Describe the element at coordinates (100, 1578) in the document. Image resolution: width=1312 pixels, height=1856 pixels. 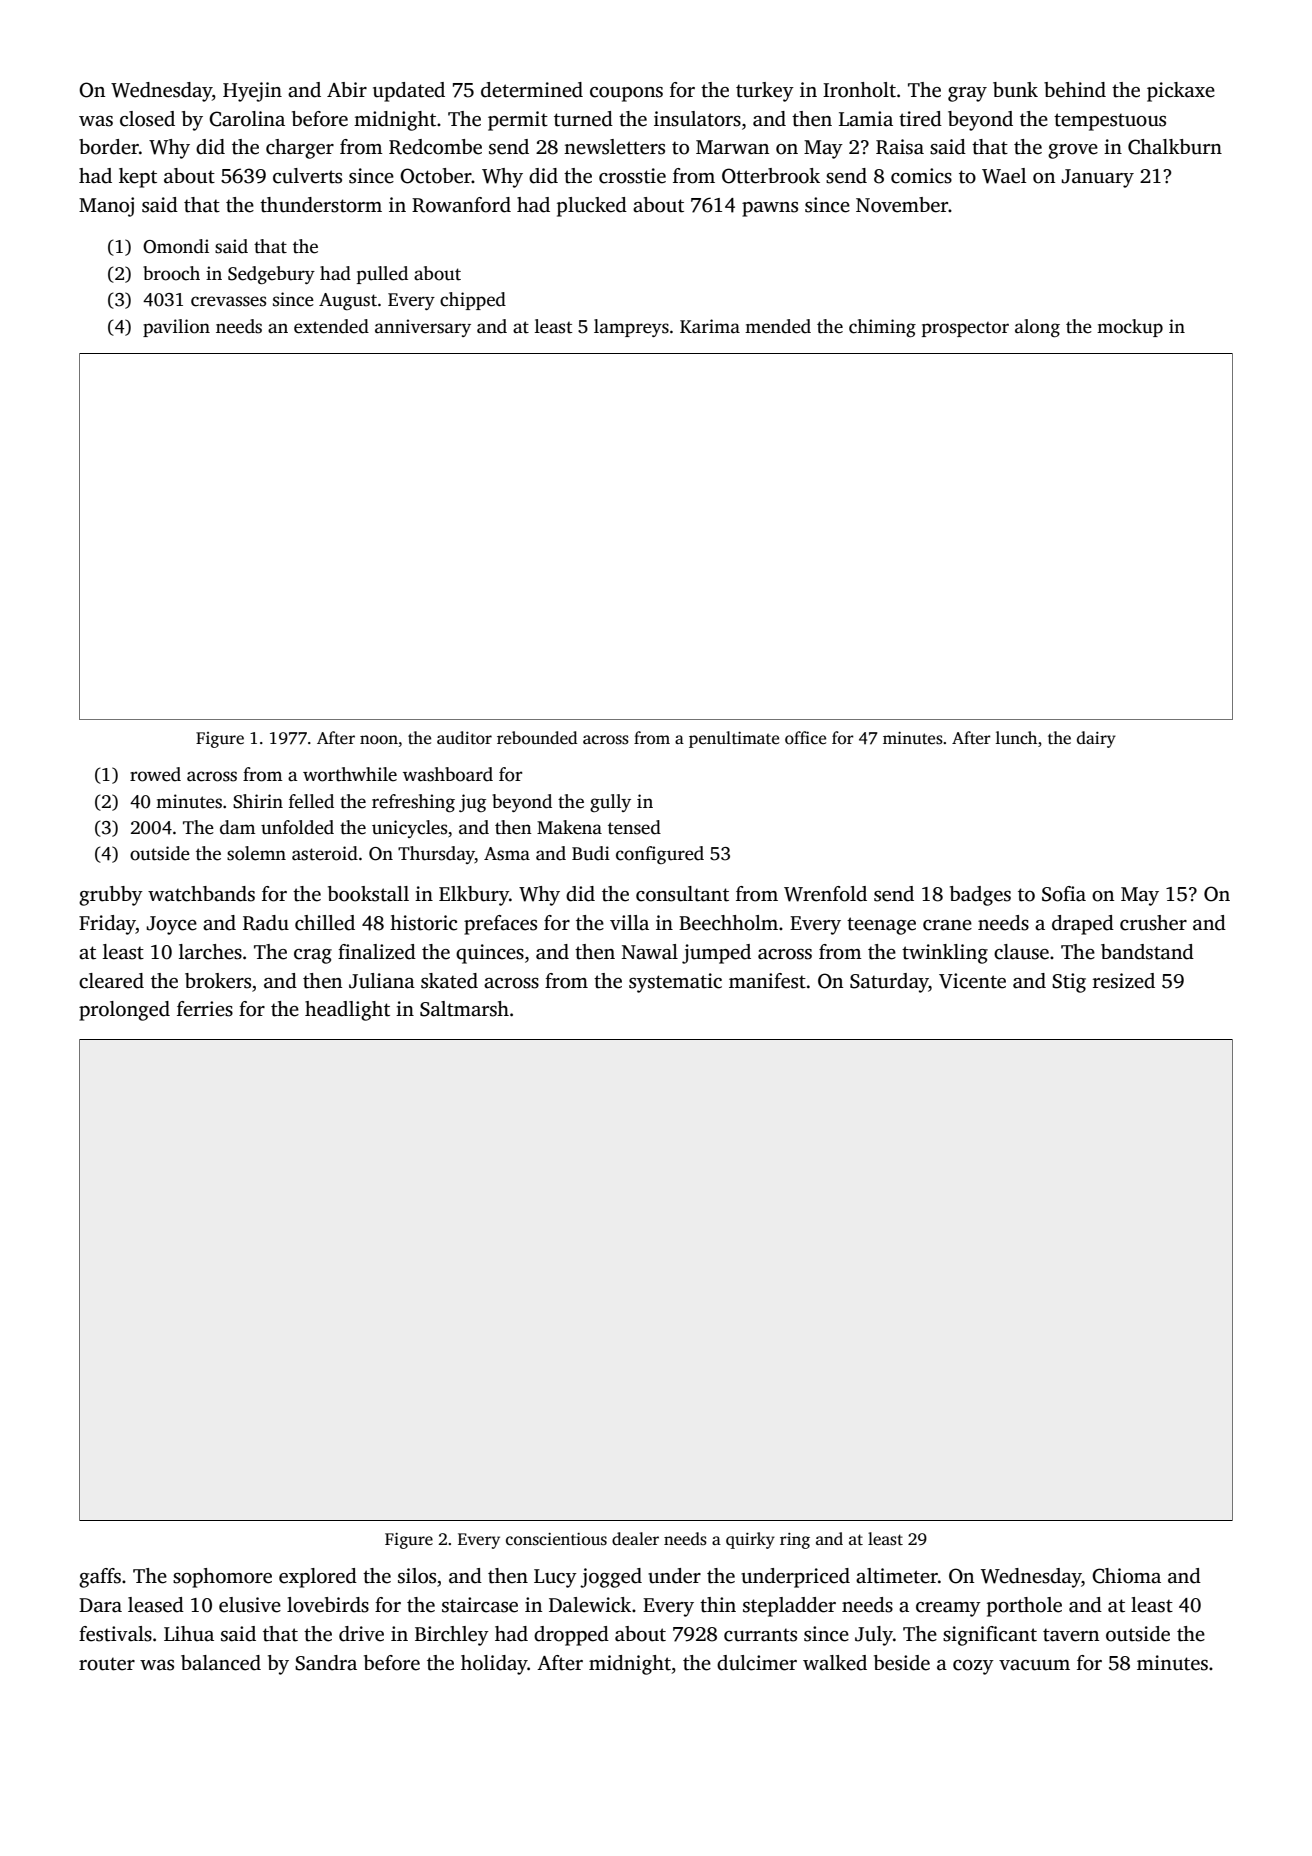
I see `gaffs` at that location.
